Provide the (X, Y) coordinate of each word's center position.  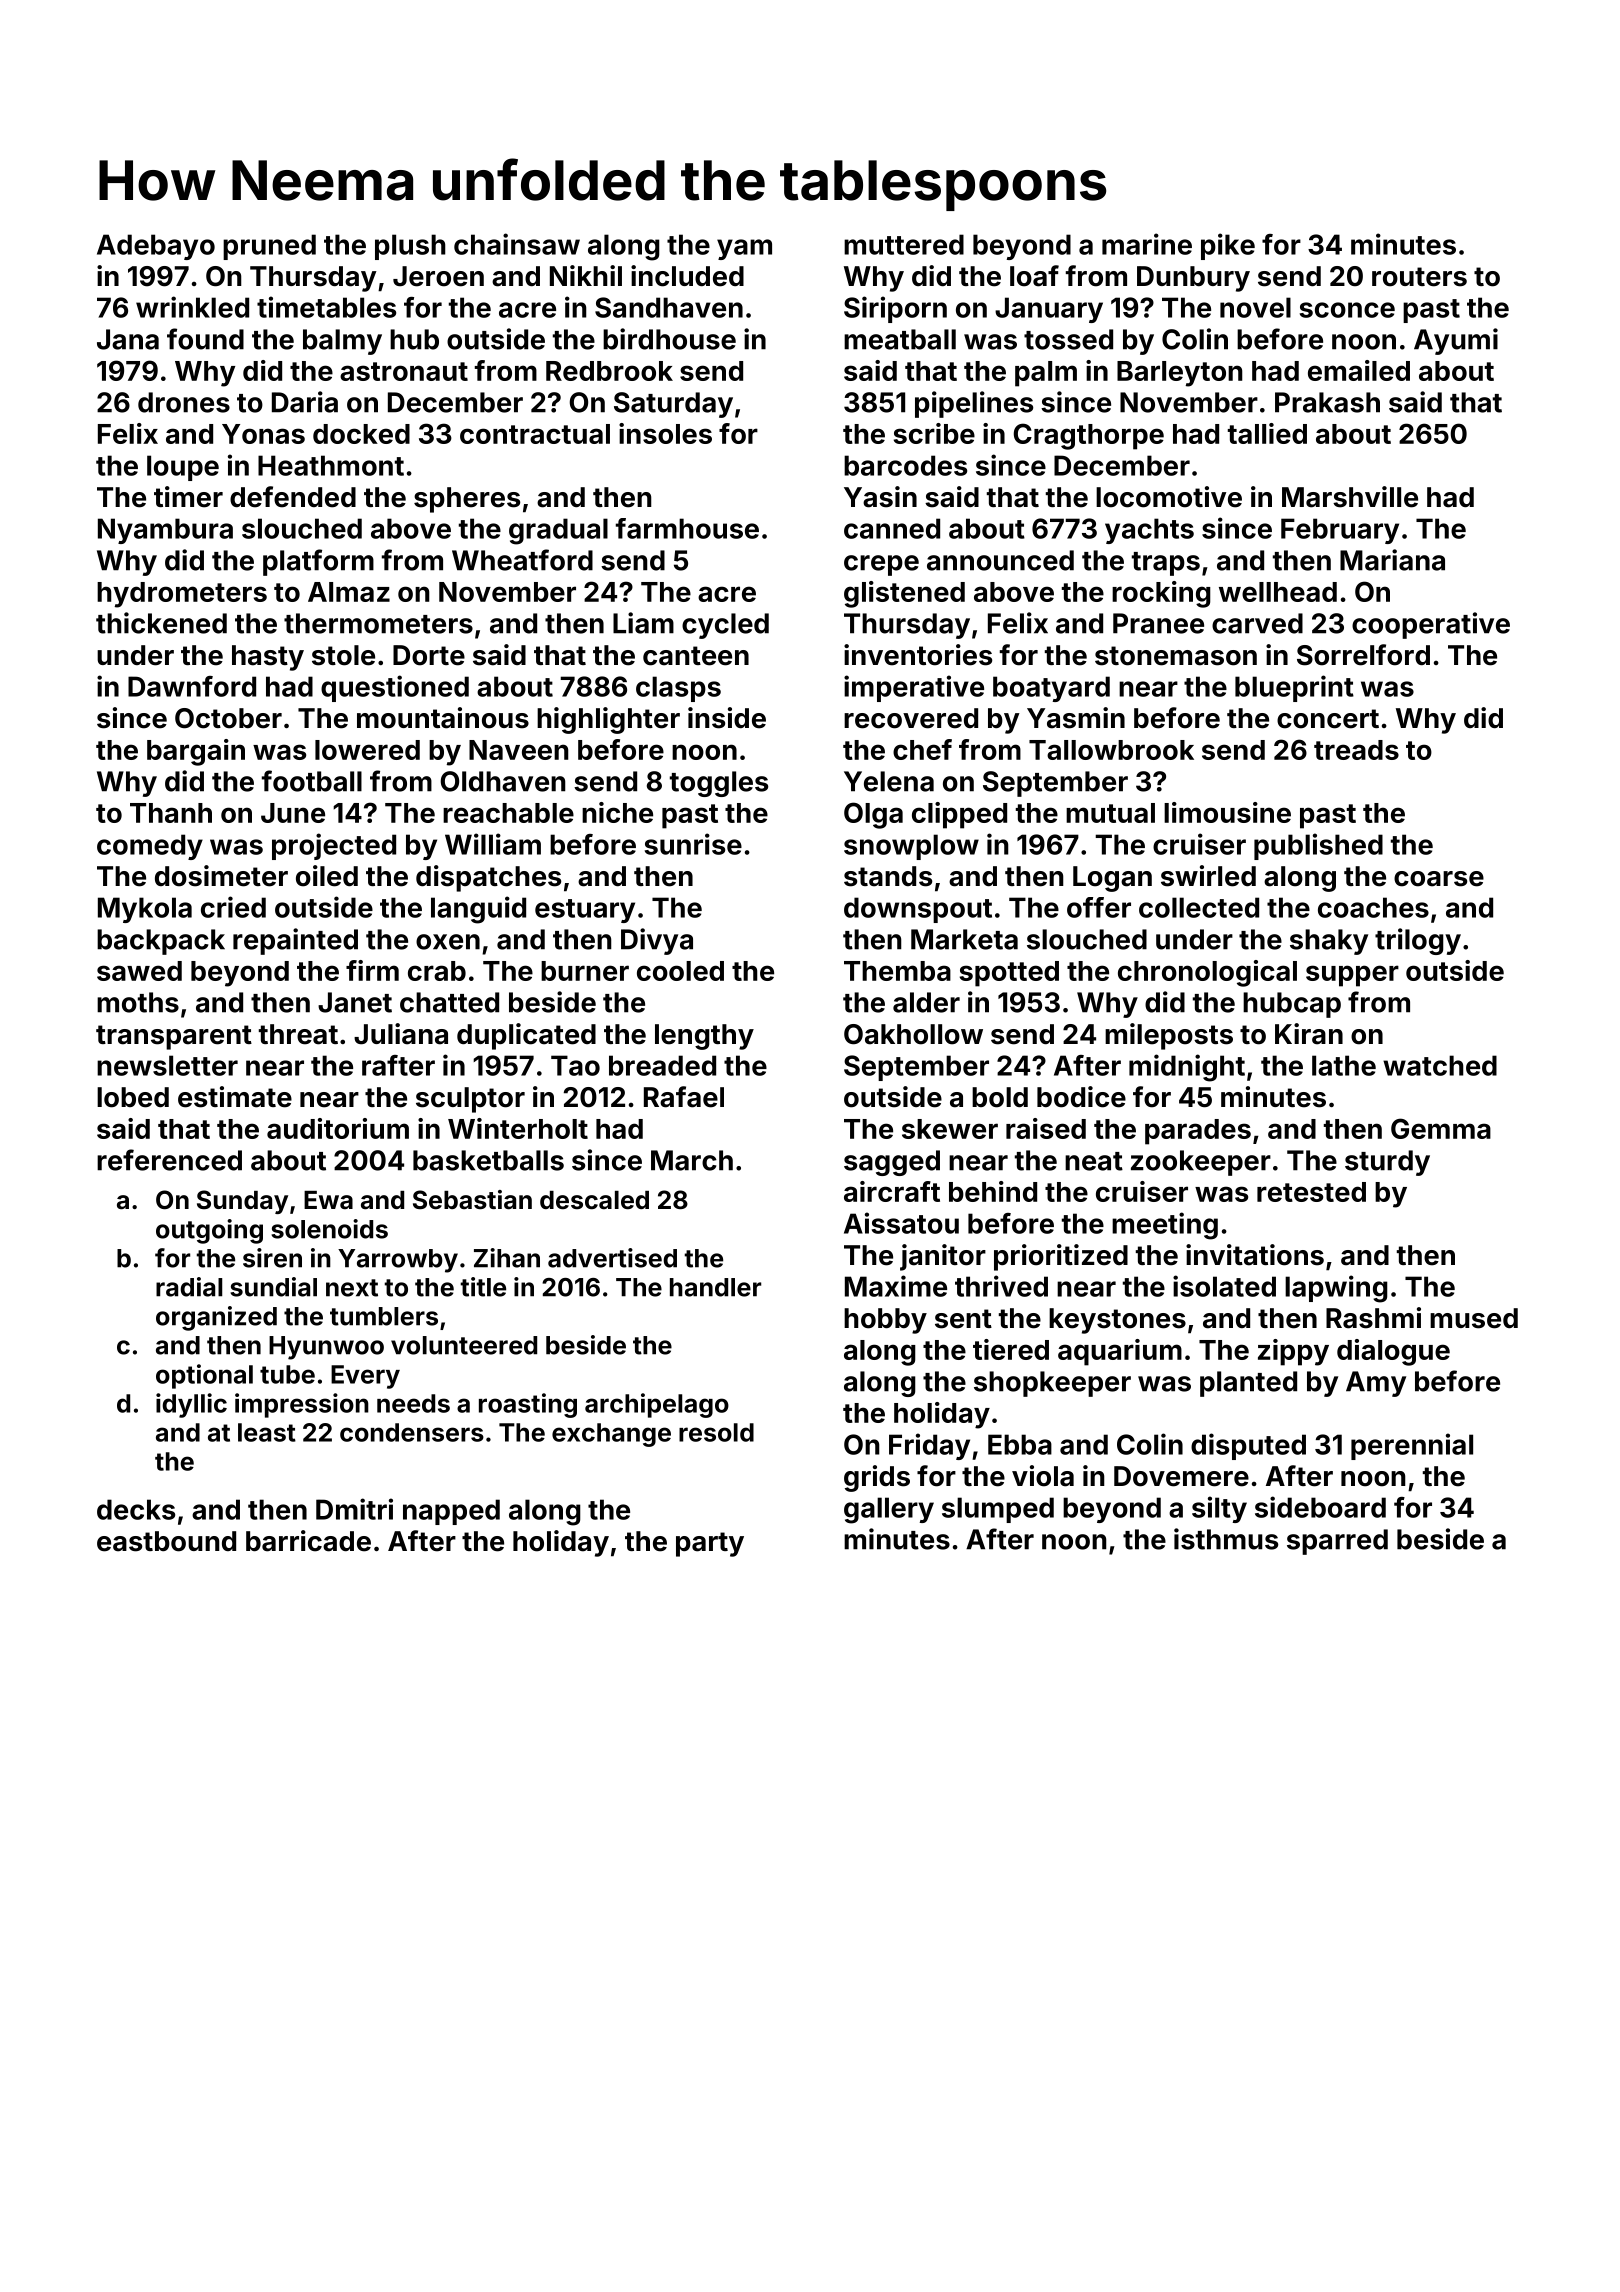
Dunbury (1193, 279)
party (710, 1544)
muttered (904, 244)
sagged (892, 1163)
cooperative (1431, 625)
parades (1198, 1132)
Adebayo (156, 247)
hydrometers (182, 595)
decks (136, 1509)
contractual (535, 434)
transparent (174, 1037)
